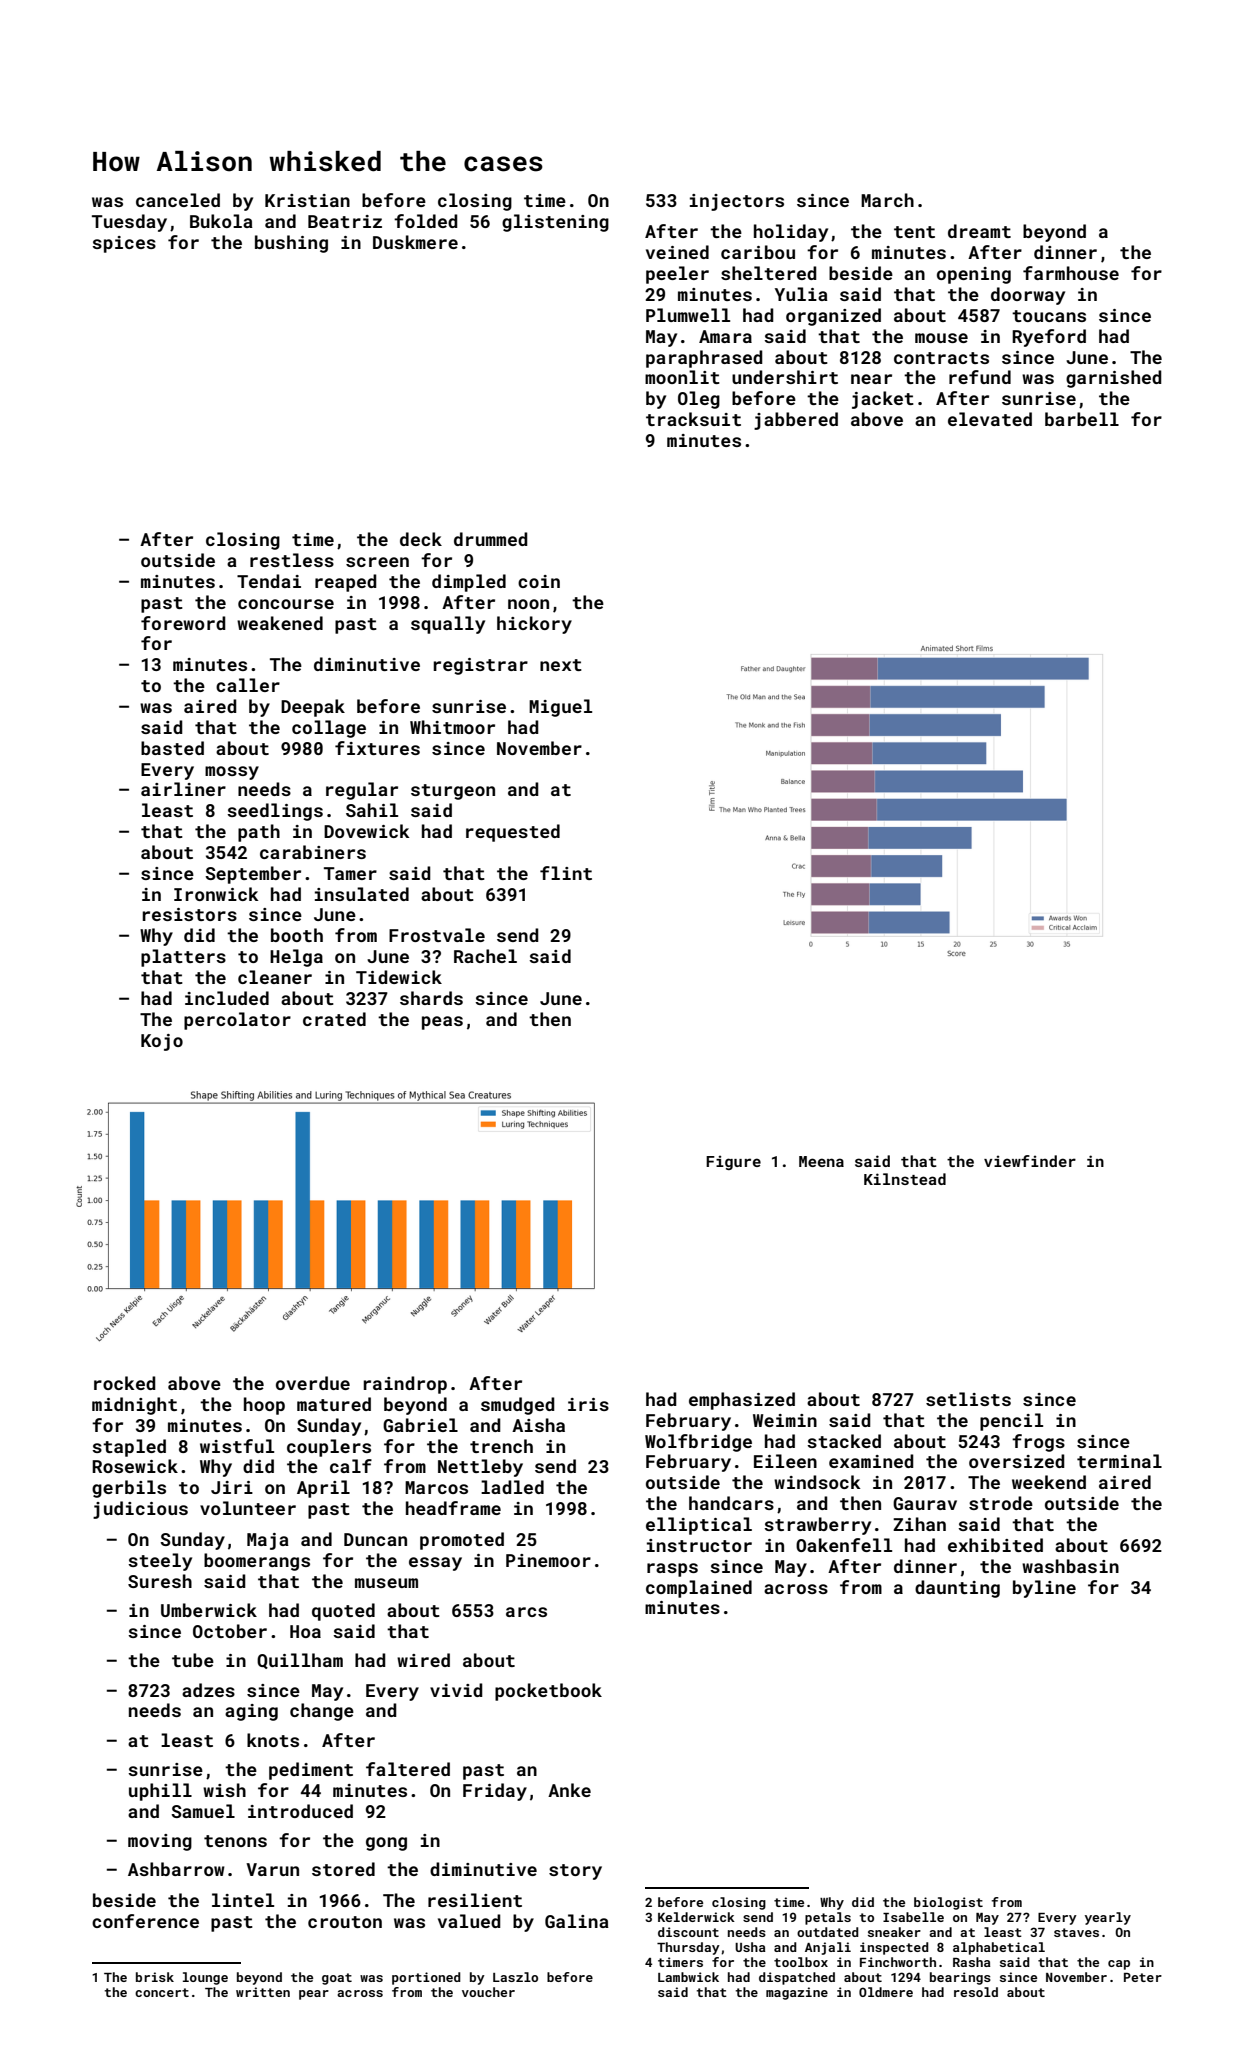 This document has height=2071, width=1257. Describe the element at coordinates (737, 202) in the document. I see `injectors` at that location.
